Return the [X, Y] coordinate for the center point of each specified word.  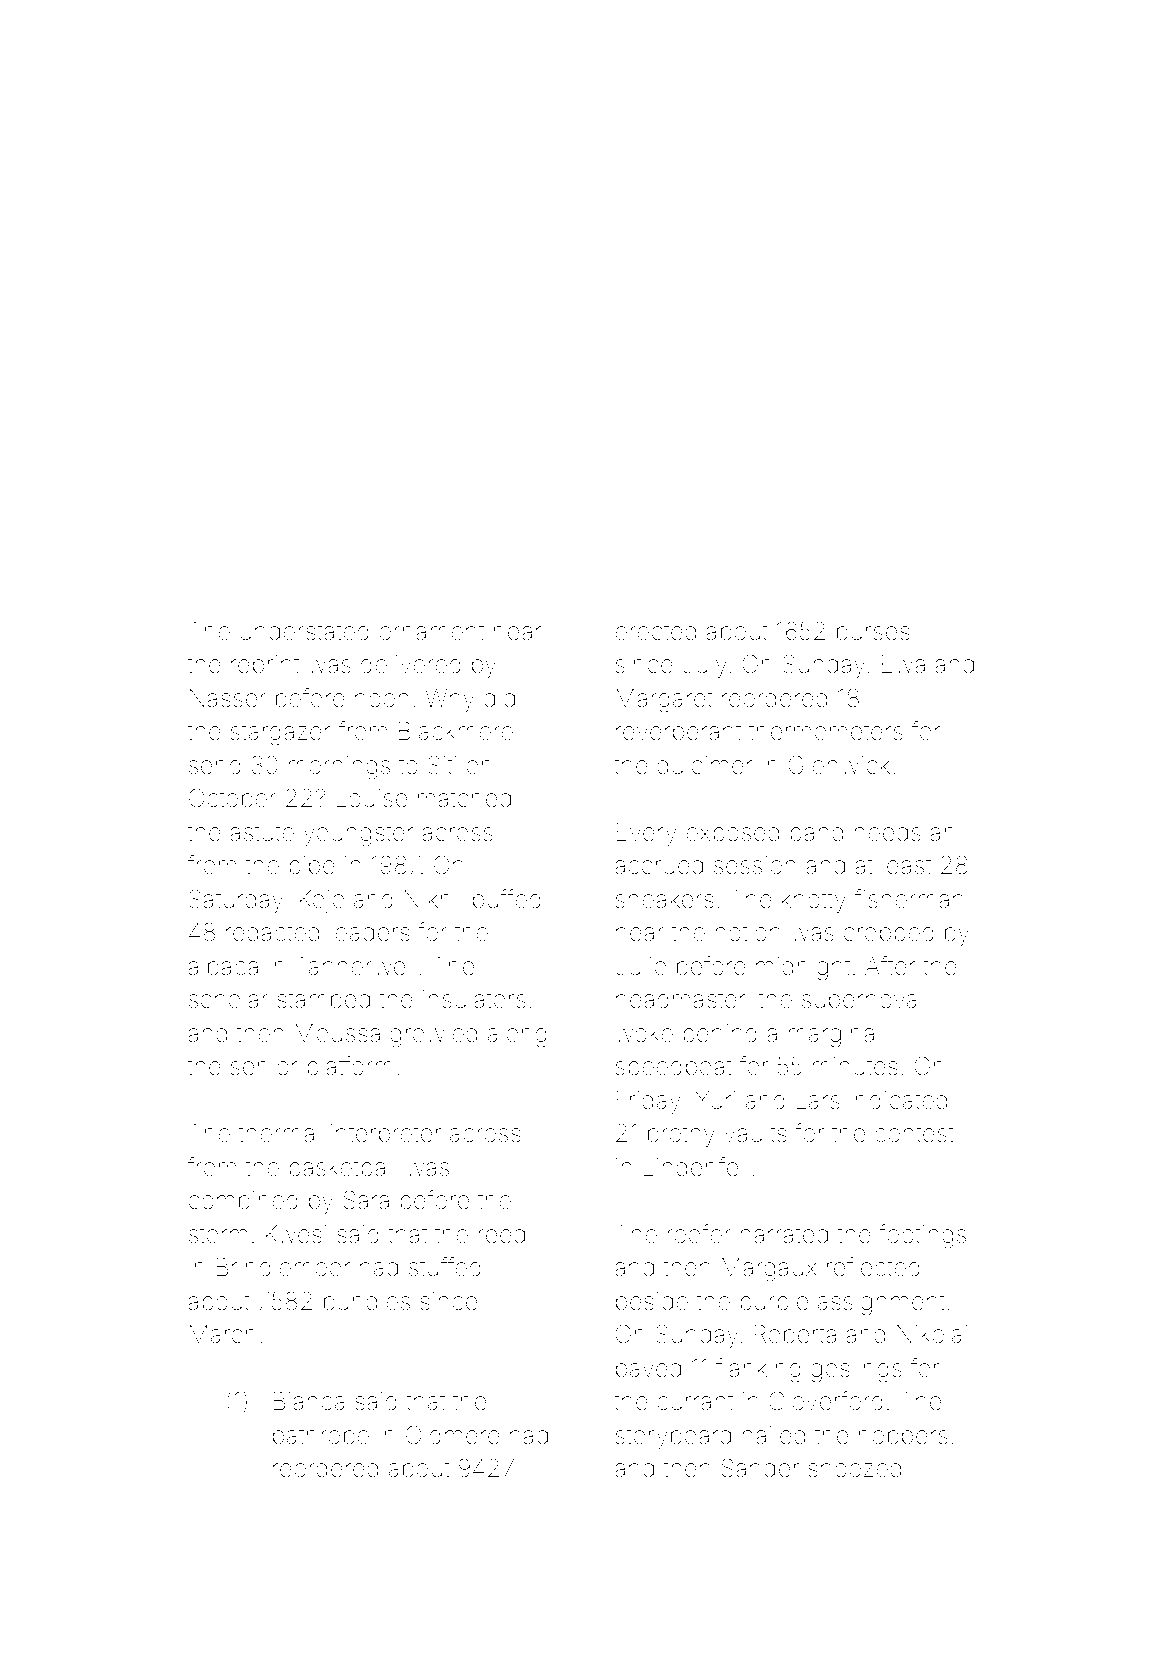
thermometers [826, 731]
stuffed [445, 1267]
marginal [834, 1036]
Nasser [228, 698]
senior [264, 1066]
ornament [431, 632]
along [517, 1036]
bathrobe [321, 1435]
